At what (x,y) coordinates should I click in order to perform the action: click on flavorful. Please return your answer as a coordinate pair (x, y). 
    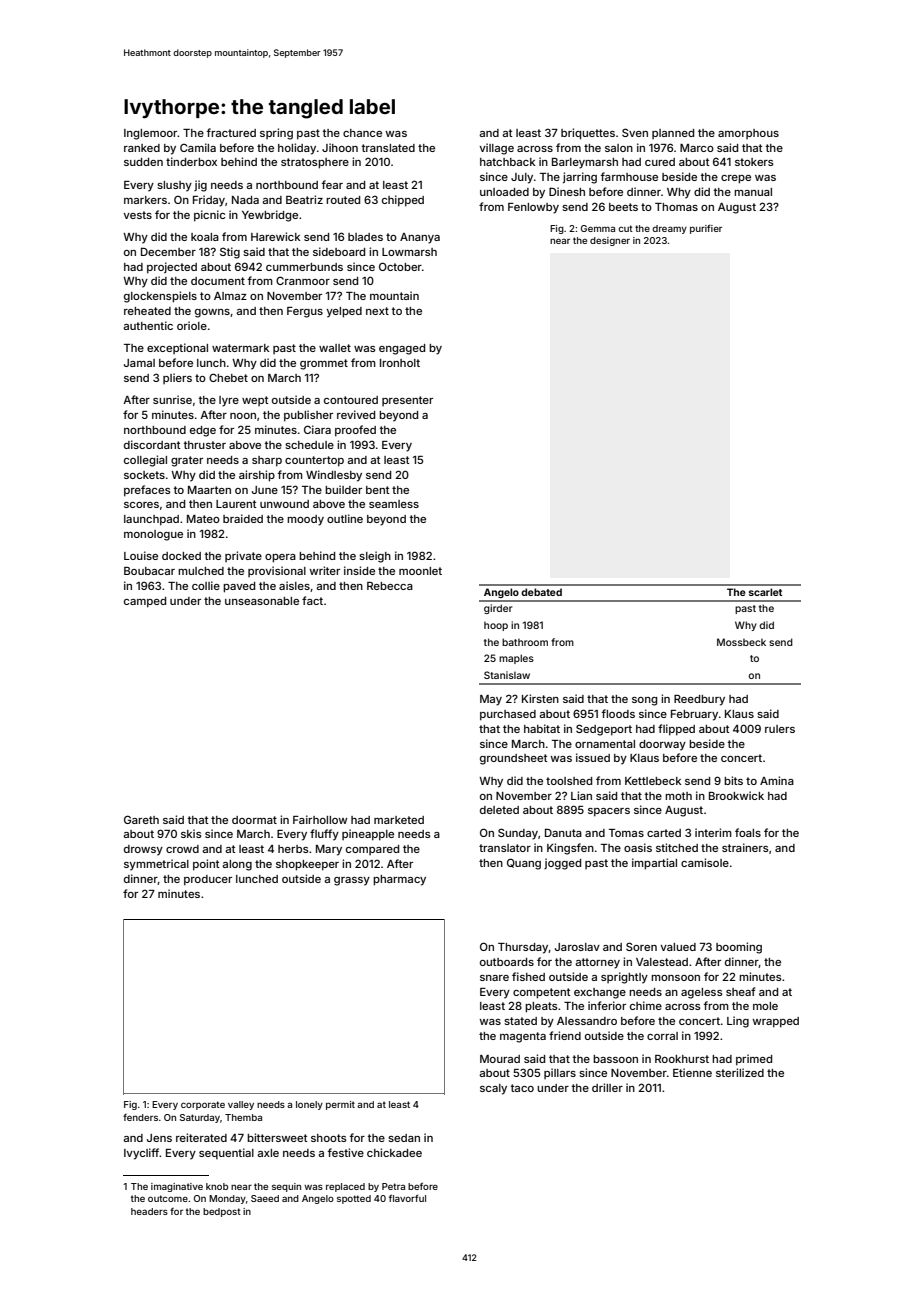
    Looking at the image, I should click on (407, 1198).
